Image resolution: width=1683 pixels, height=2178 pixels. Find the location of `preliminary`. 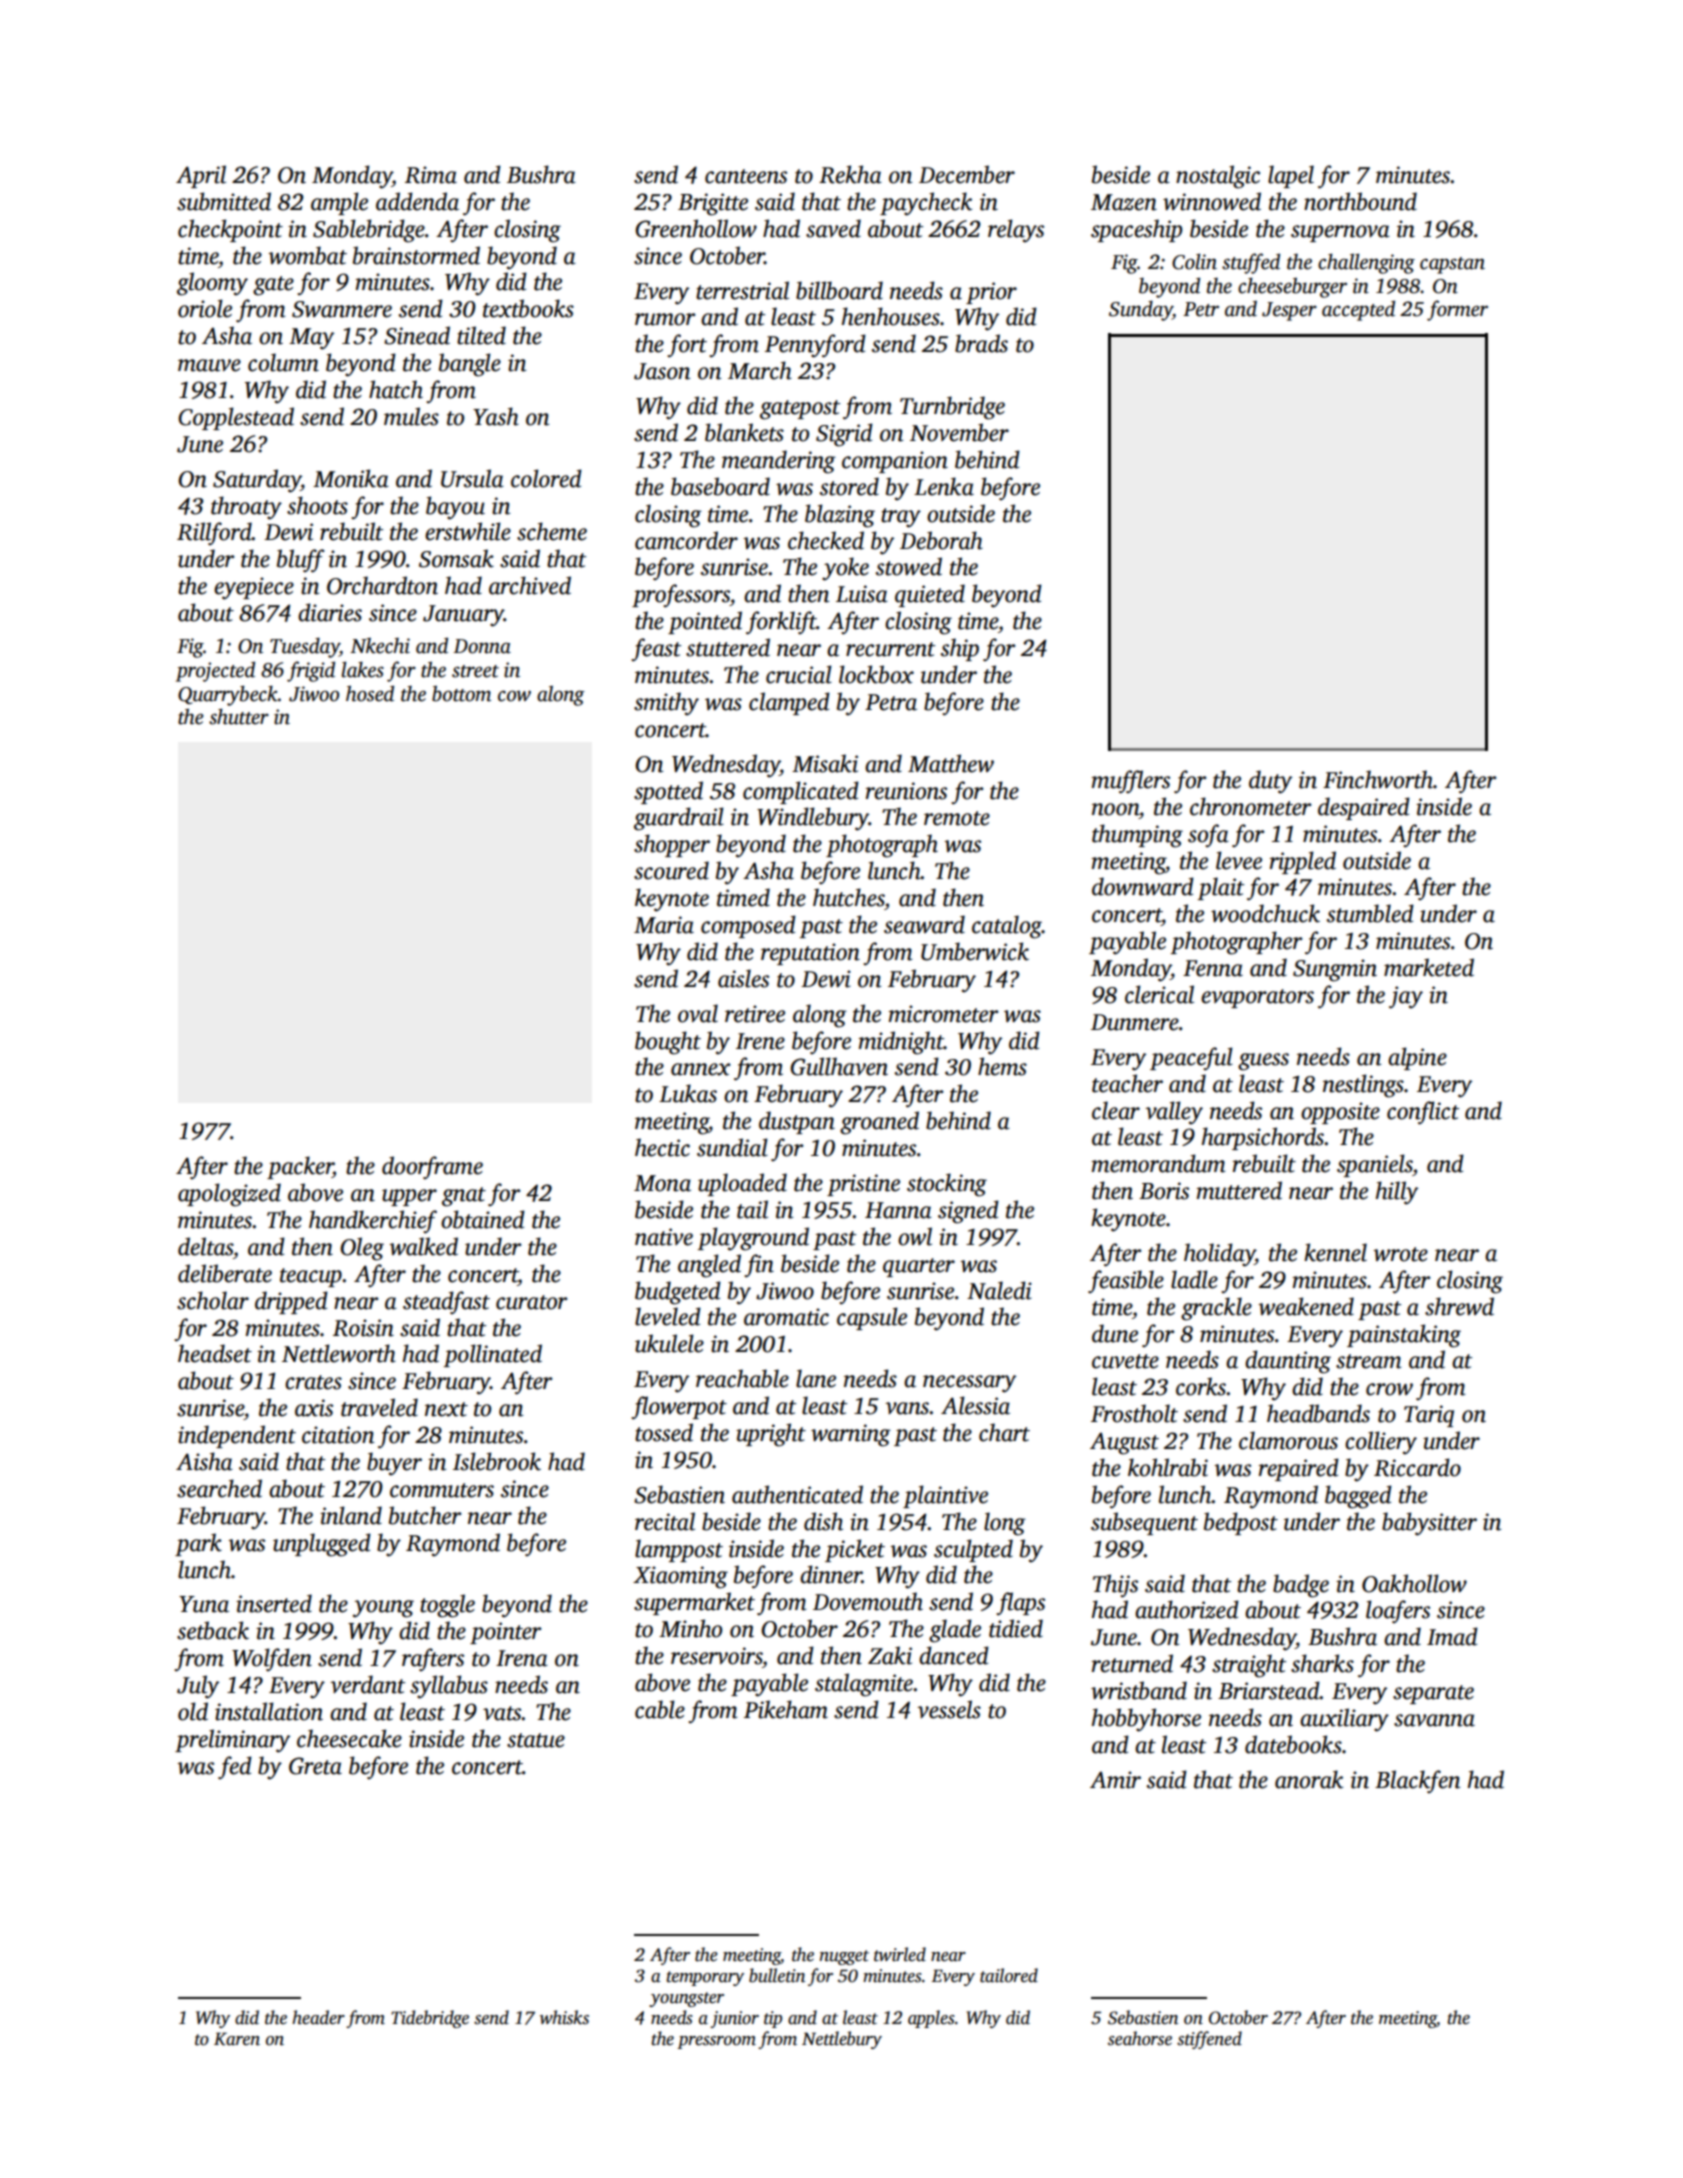

preliminary is located at coordinates (232, 1741).
